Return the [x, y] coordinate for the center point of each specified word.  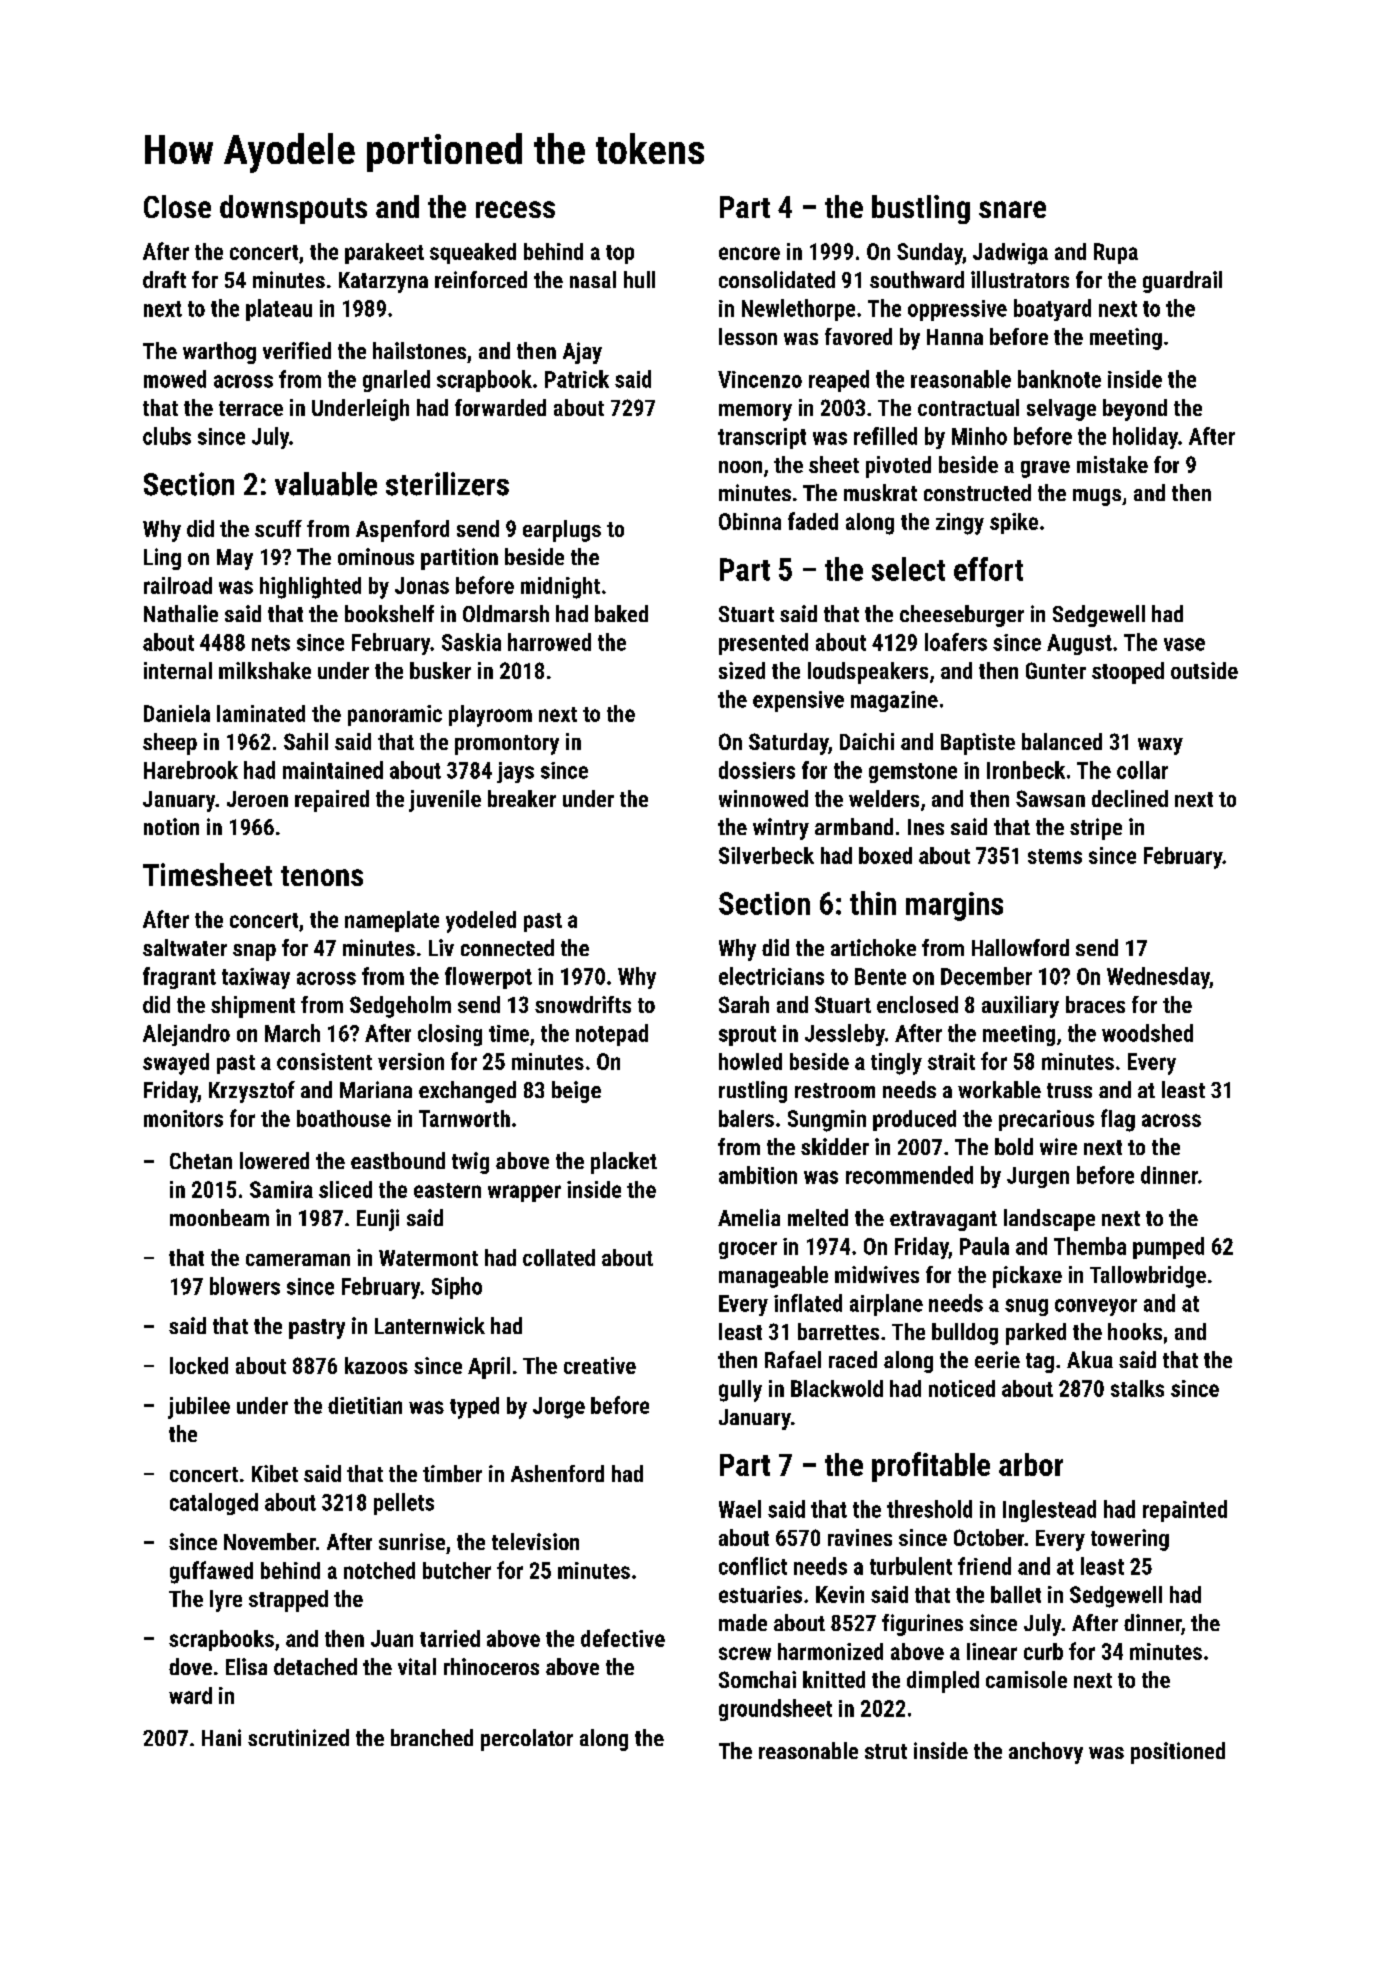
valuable [326, 484]
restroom [835, 1090]
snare [1012, 209]
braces [1095, 1004]
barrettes [838, 1331]
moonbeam [219, 1217]
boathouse [344, 1118]
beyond [1135, 410]
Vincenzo [760, 379]
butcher [457, 1570]
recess [515, 209]
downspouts [293, 209]
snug [1026, 1307]
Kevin [840, 1594]
